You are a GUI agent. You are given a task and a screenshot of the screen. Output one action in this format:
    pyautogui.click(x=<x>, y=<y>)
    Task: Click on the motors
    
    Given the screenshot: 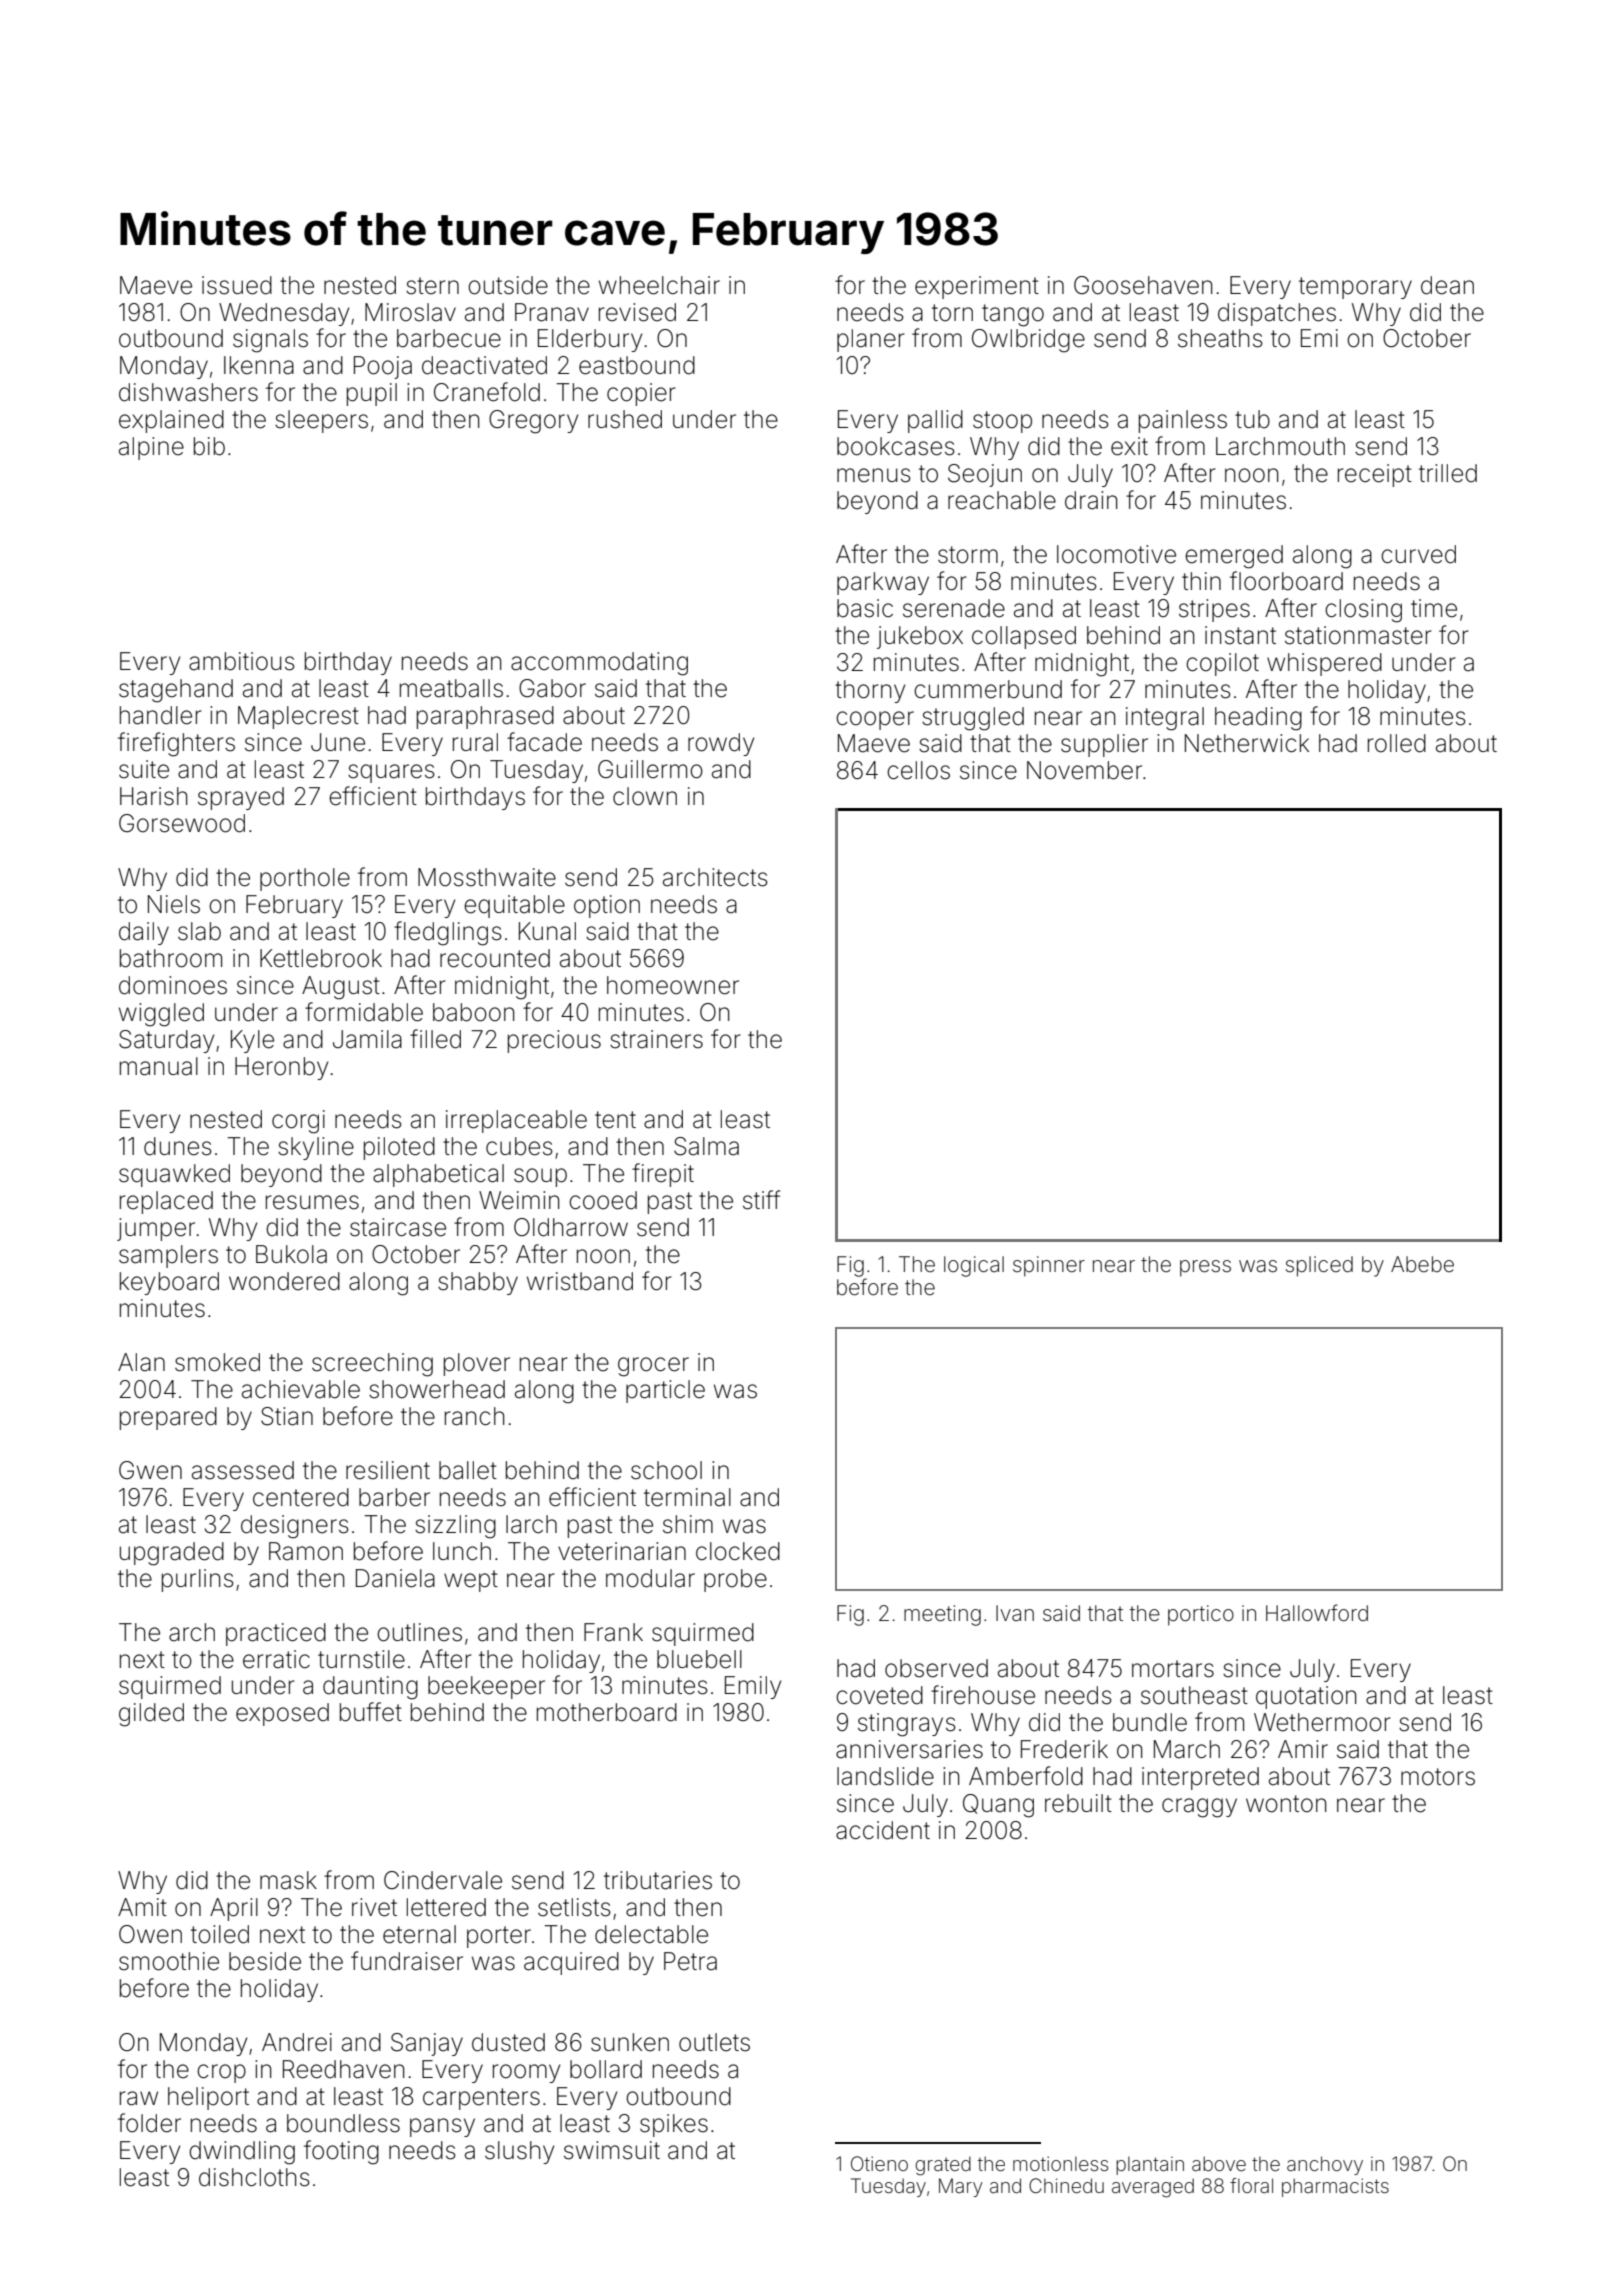 What is the action you would take?
    pyautogui.click(x=1438, y=1777)
